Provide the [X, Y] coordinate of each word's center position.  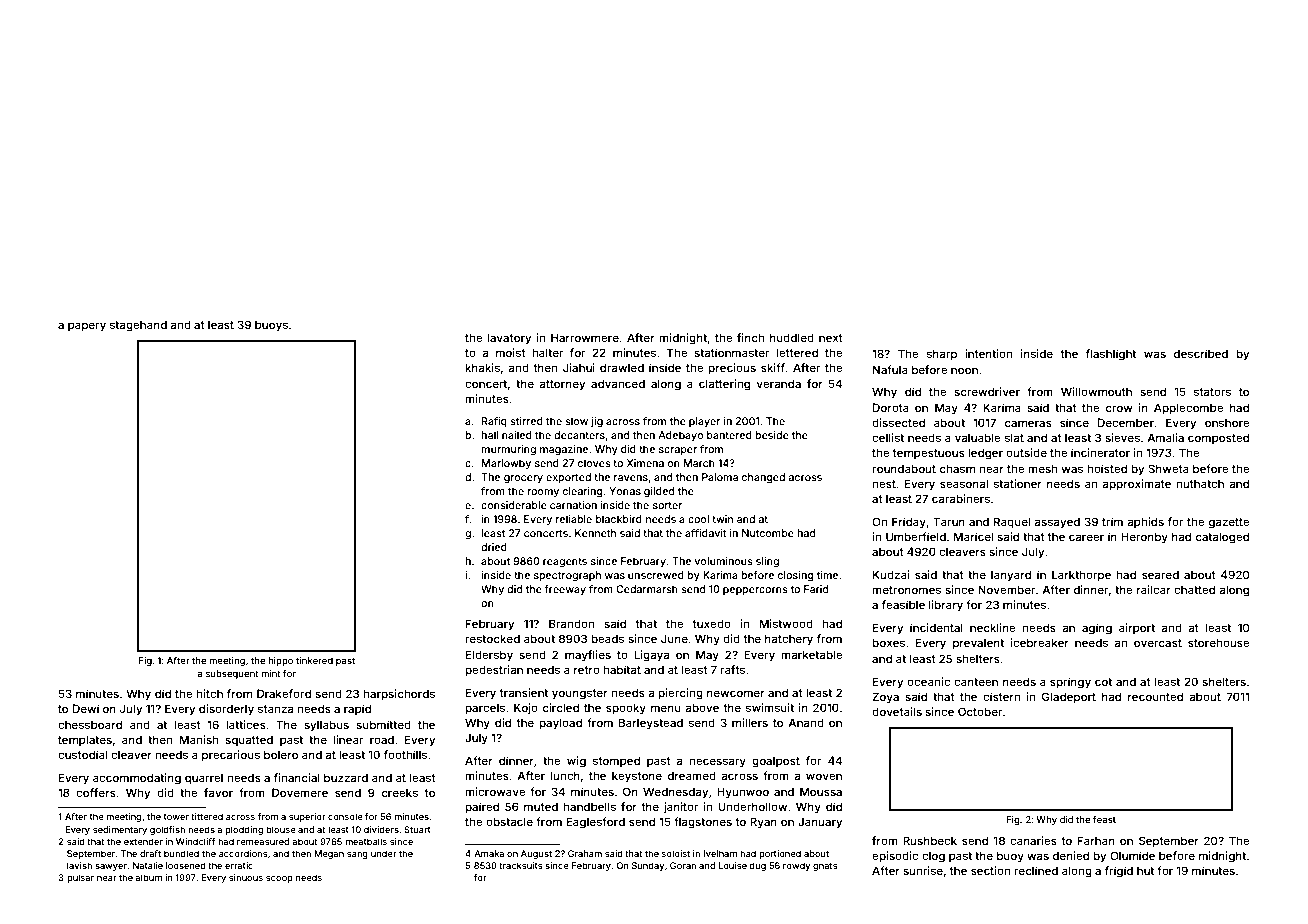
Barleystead [651, 724]
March [699, 463]
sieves [1122, 437]
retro [587, 670]
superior [307, 817]
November [1006, 589]
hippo [280, 661]
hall [490, 435]
